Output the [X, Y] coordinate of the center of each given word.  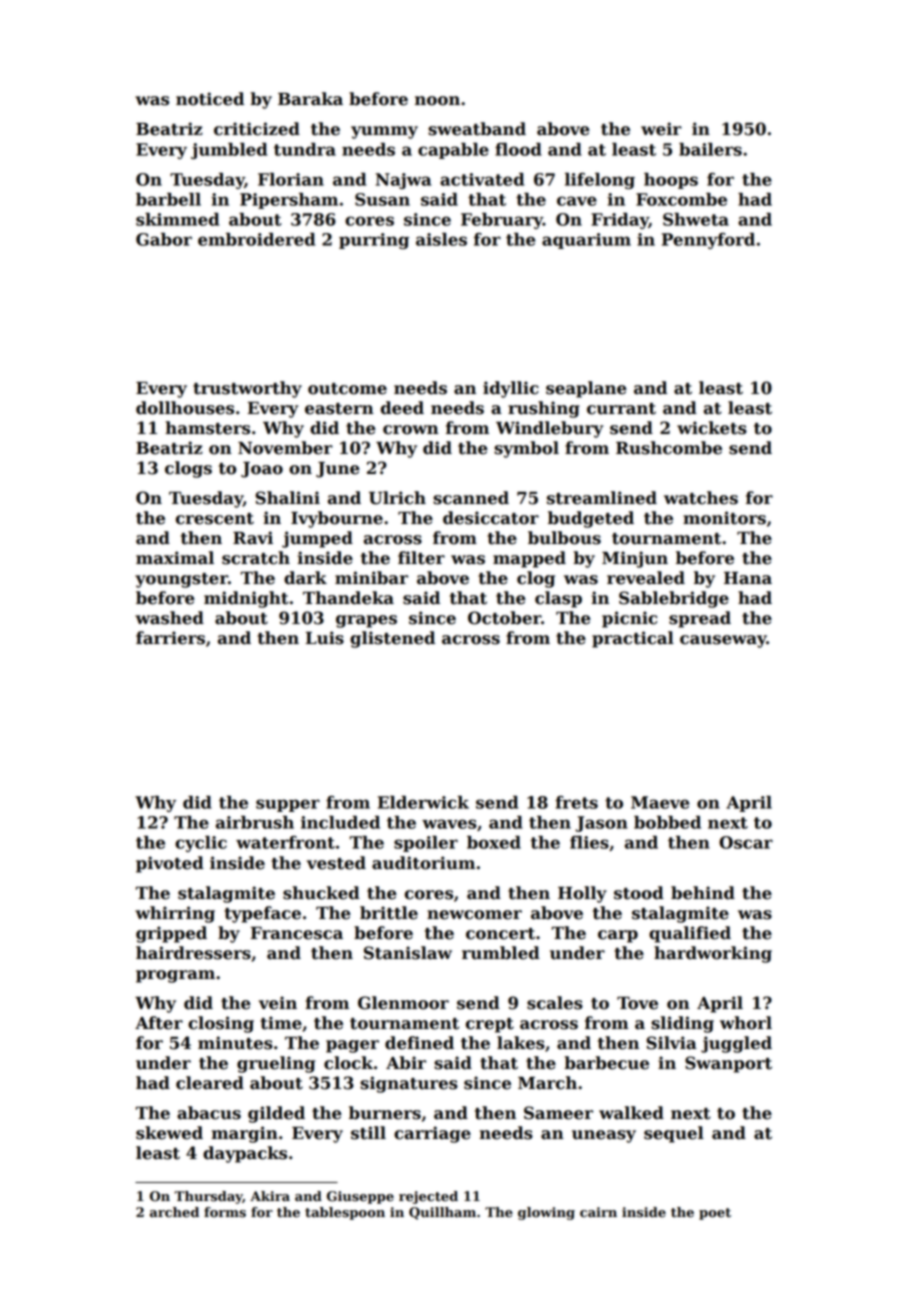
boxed [494, 842]
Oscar [746, 842]
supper [288, 805]
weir [661, 129]
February [502, 221]
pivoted [170, 864]
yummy [384, 132]
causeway [723, 641]
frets [576, 802]
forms [225, 1212]
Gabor [164, 239]
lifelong [600, 181]
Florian [291, 179]
